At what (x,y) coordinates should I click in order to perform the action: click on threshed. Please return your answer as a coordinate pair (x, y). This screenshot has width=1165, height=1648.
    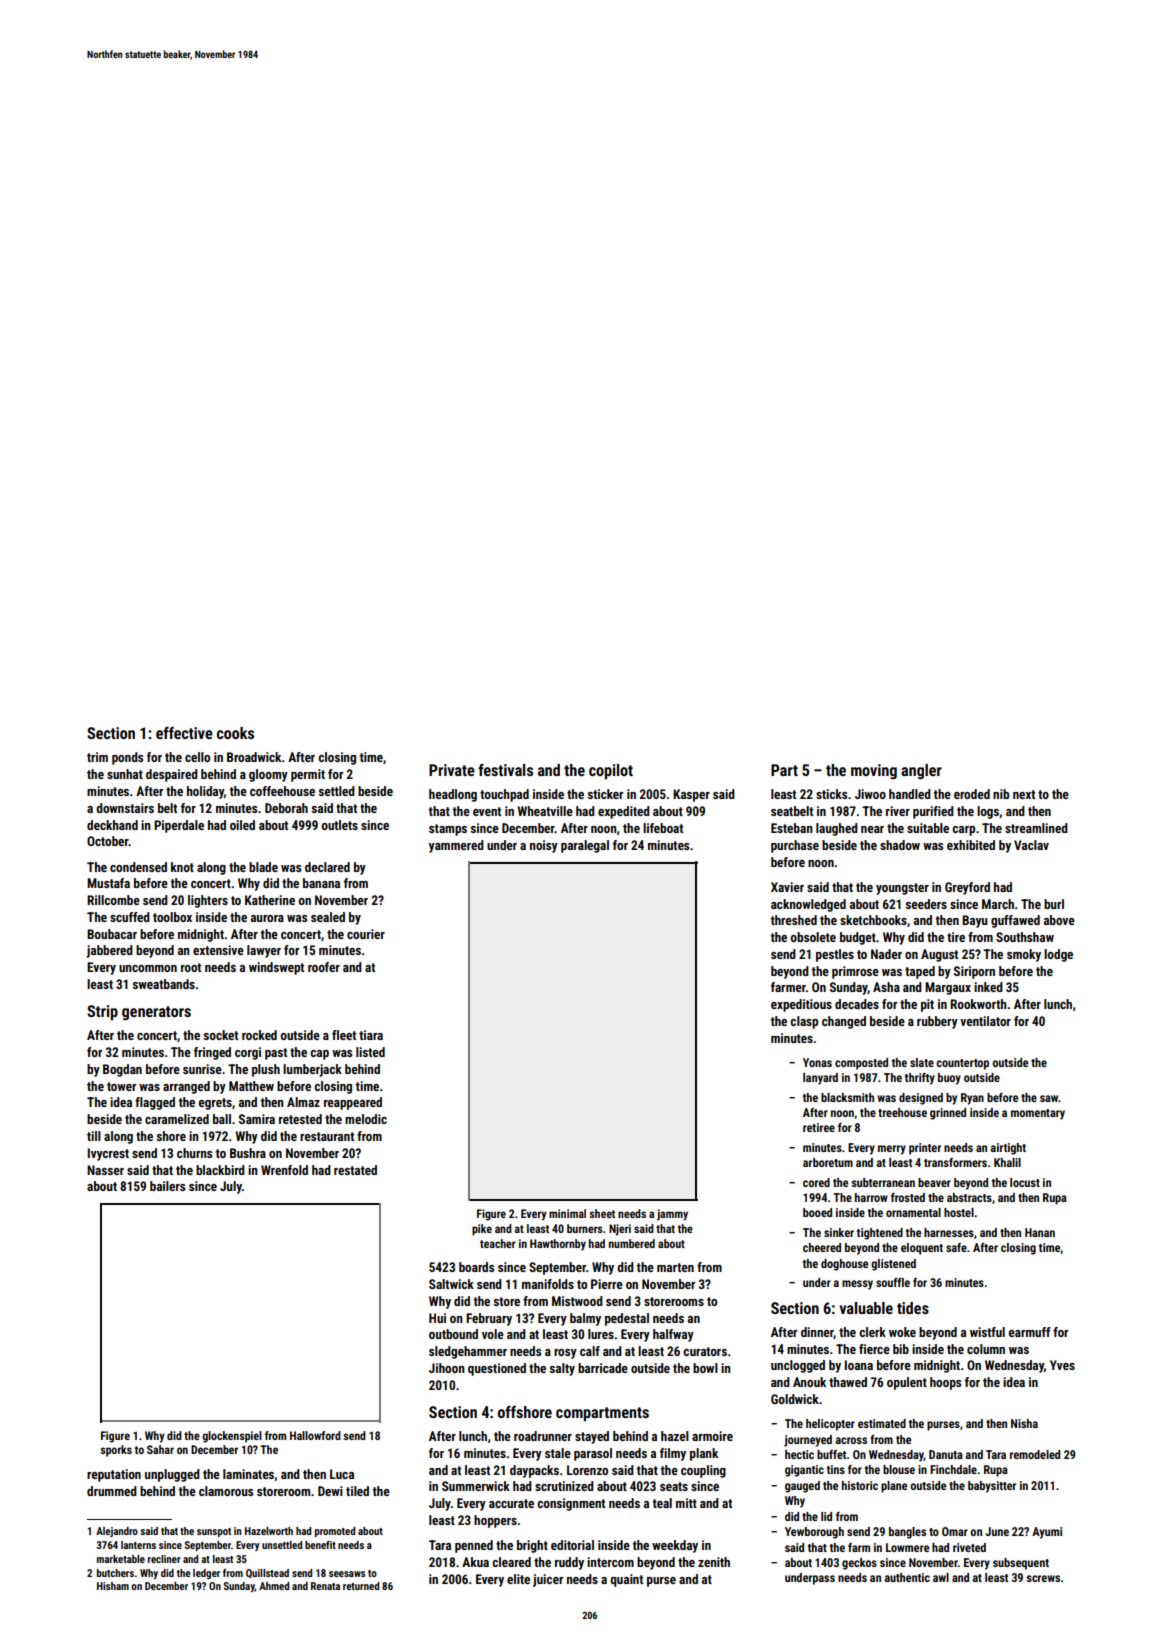
    Looking at the image, I should click on (793, 920).
